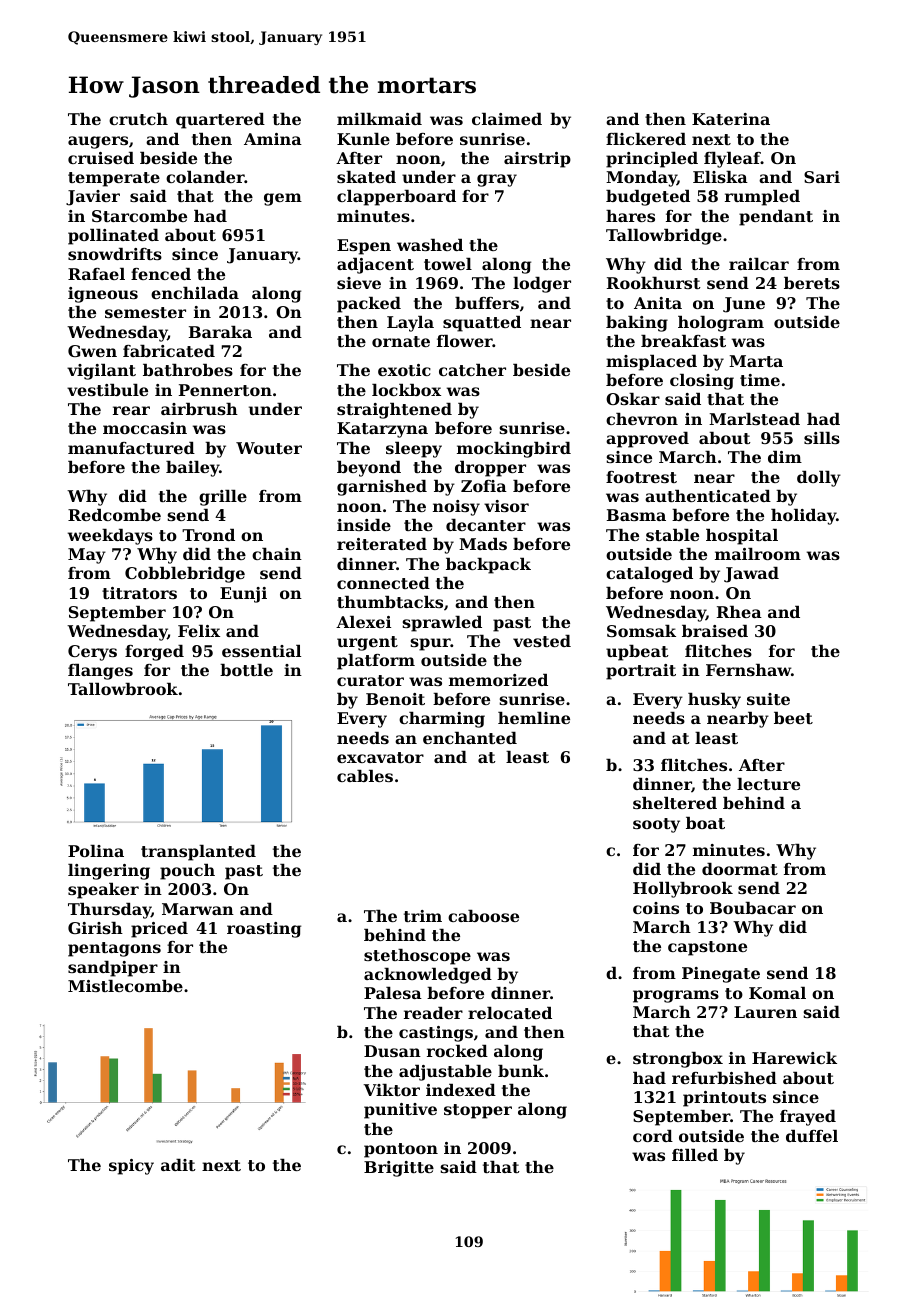  What do you see at coordinates (695, 1155) in the image?
I see `filled` at bounding box center [695, 1155].
